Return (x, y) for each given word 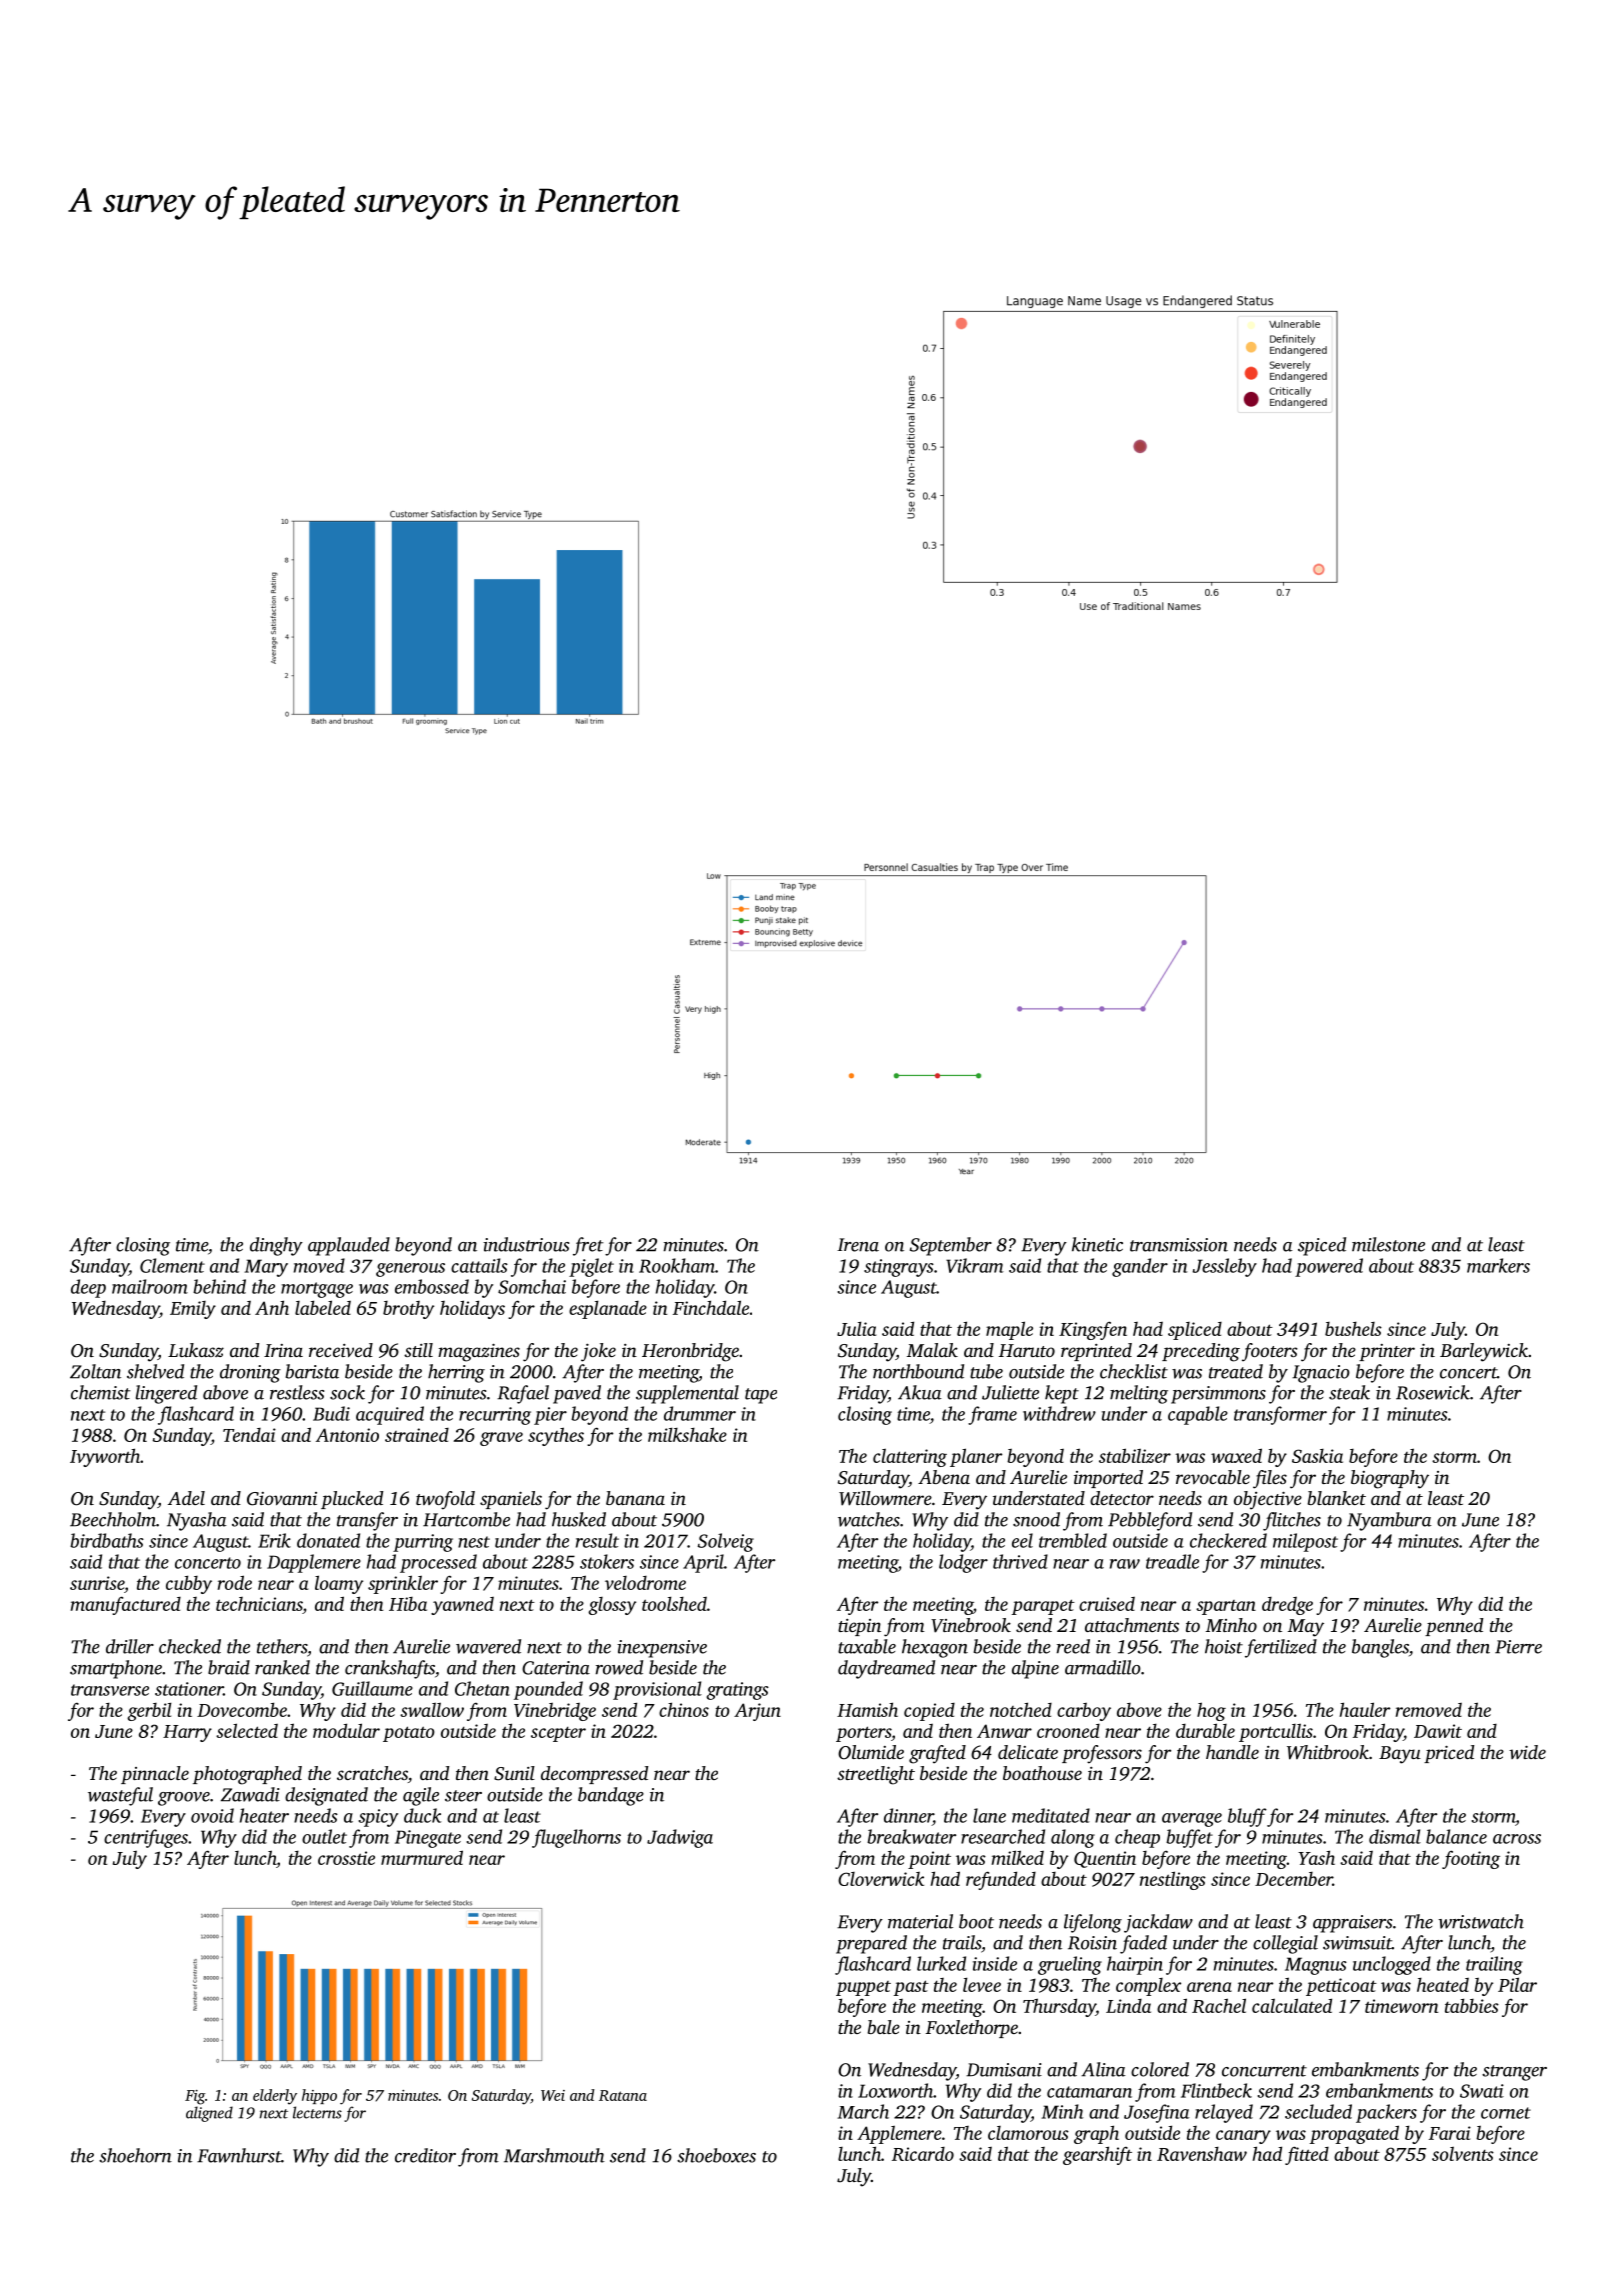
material (920, 1921)
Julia (856, 1328)
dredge (1287, 1606)
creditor (425, 2155)
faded (1143, 1944)
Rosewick (1433, 1392)
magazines (479, 1353)
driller (130, 1646)
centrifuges (146, 1838)
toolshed (674, 1603)
